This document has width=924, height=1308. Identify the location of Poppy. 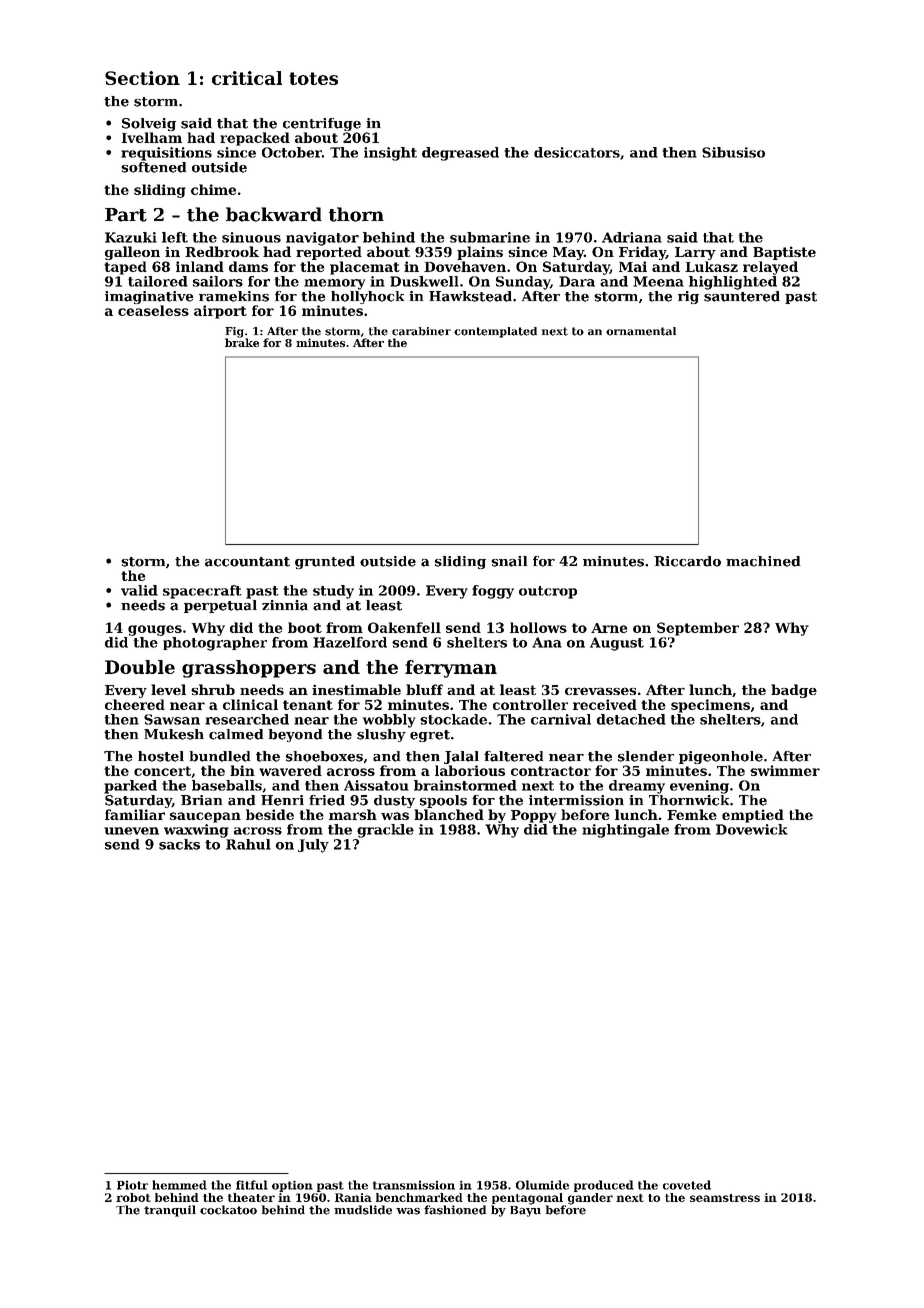
(533, 816).
